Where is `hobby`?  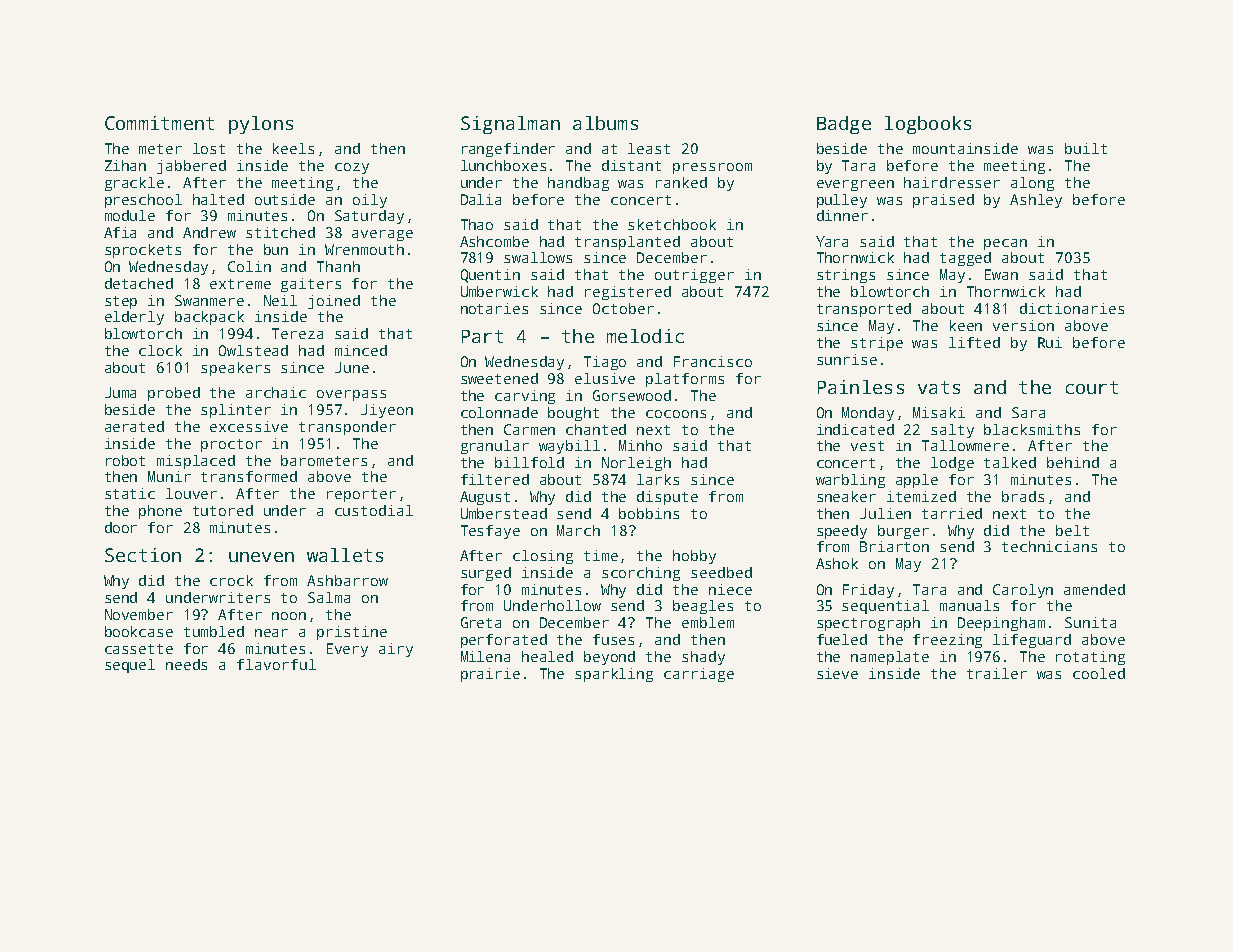
hobby is located at coordinates (694, 557).
